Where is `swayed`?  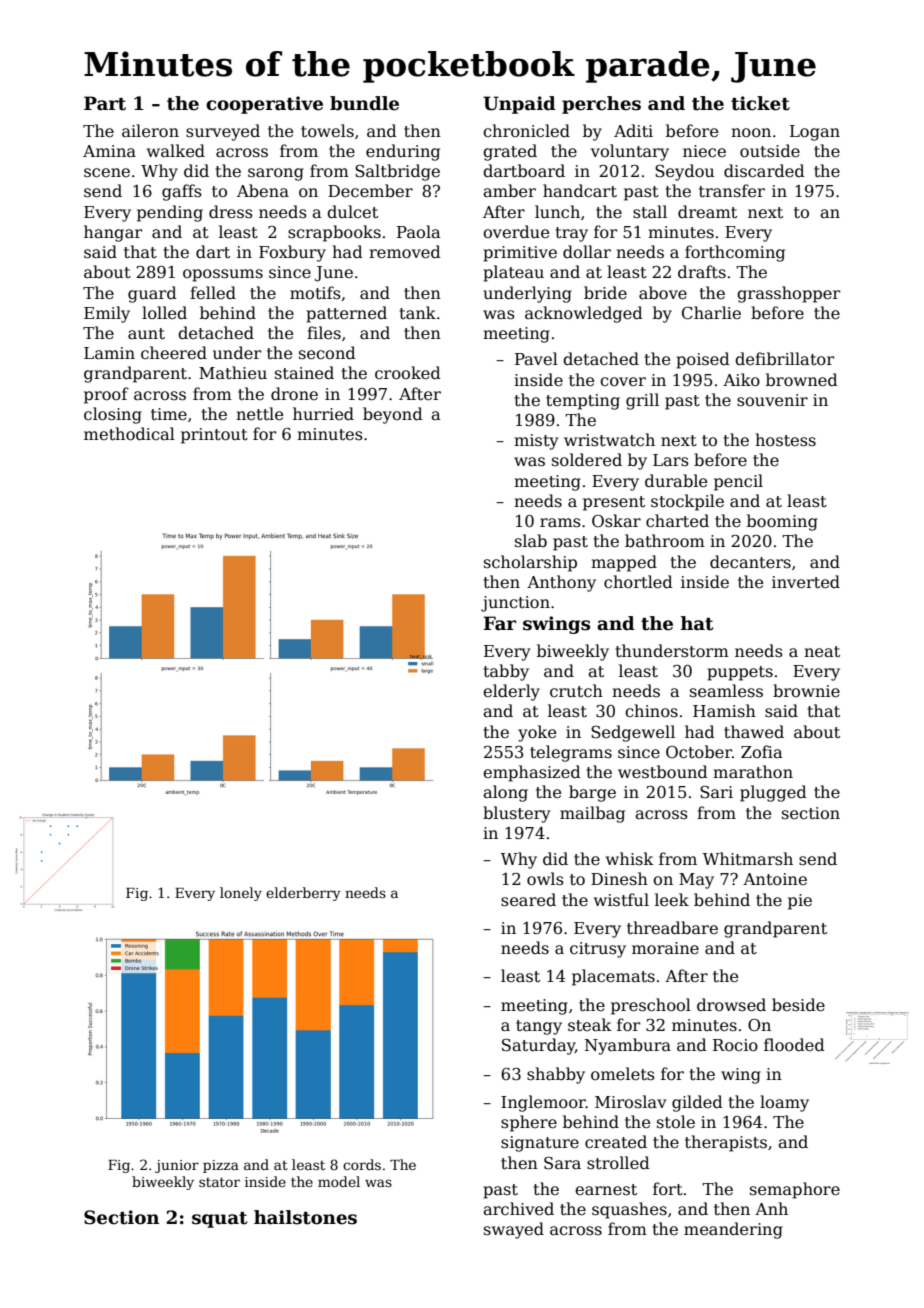
swayed is located at coordinates (514, 1230).
